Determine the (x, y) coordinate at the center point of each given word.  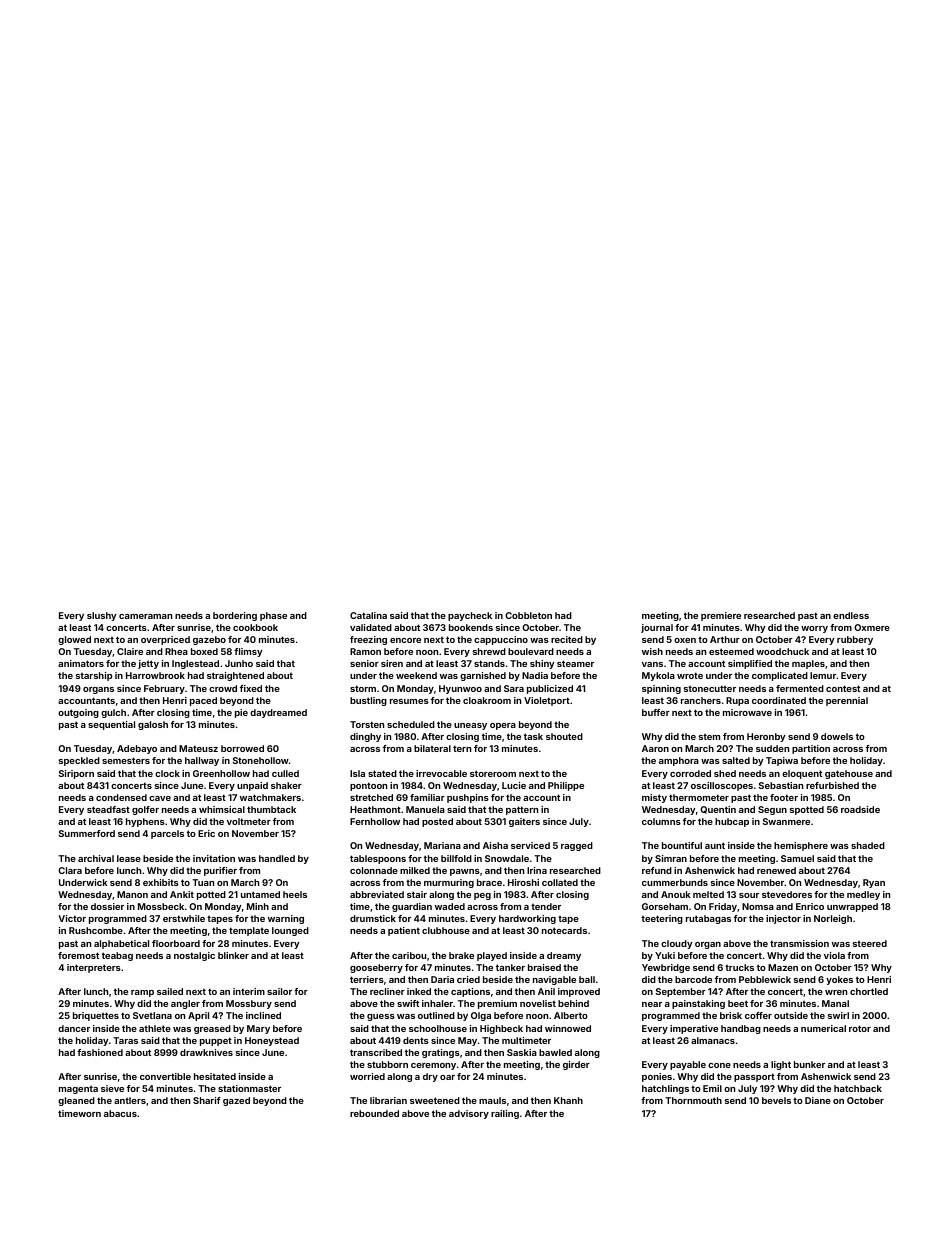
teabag (117, 956)
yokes (839, 980)
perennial (847, 701)
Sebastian (780, 785)
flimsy (248, 652)
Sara (514, 688)
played (492, 956)
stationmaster (249, 1088)
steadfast (108, 809)
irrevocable (441, 773)
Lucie (514, 785)
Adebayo (137, 749)
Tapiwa (782, 761)
